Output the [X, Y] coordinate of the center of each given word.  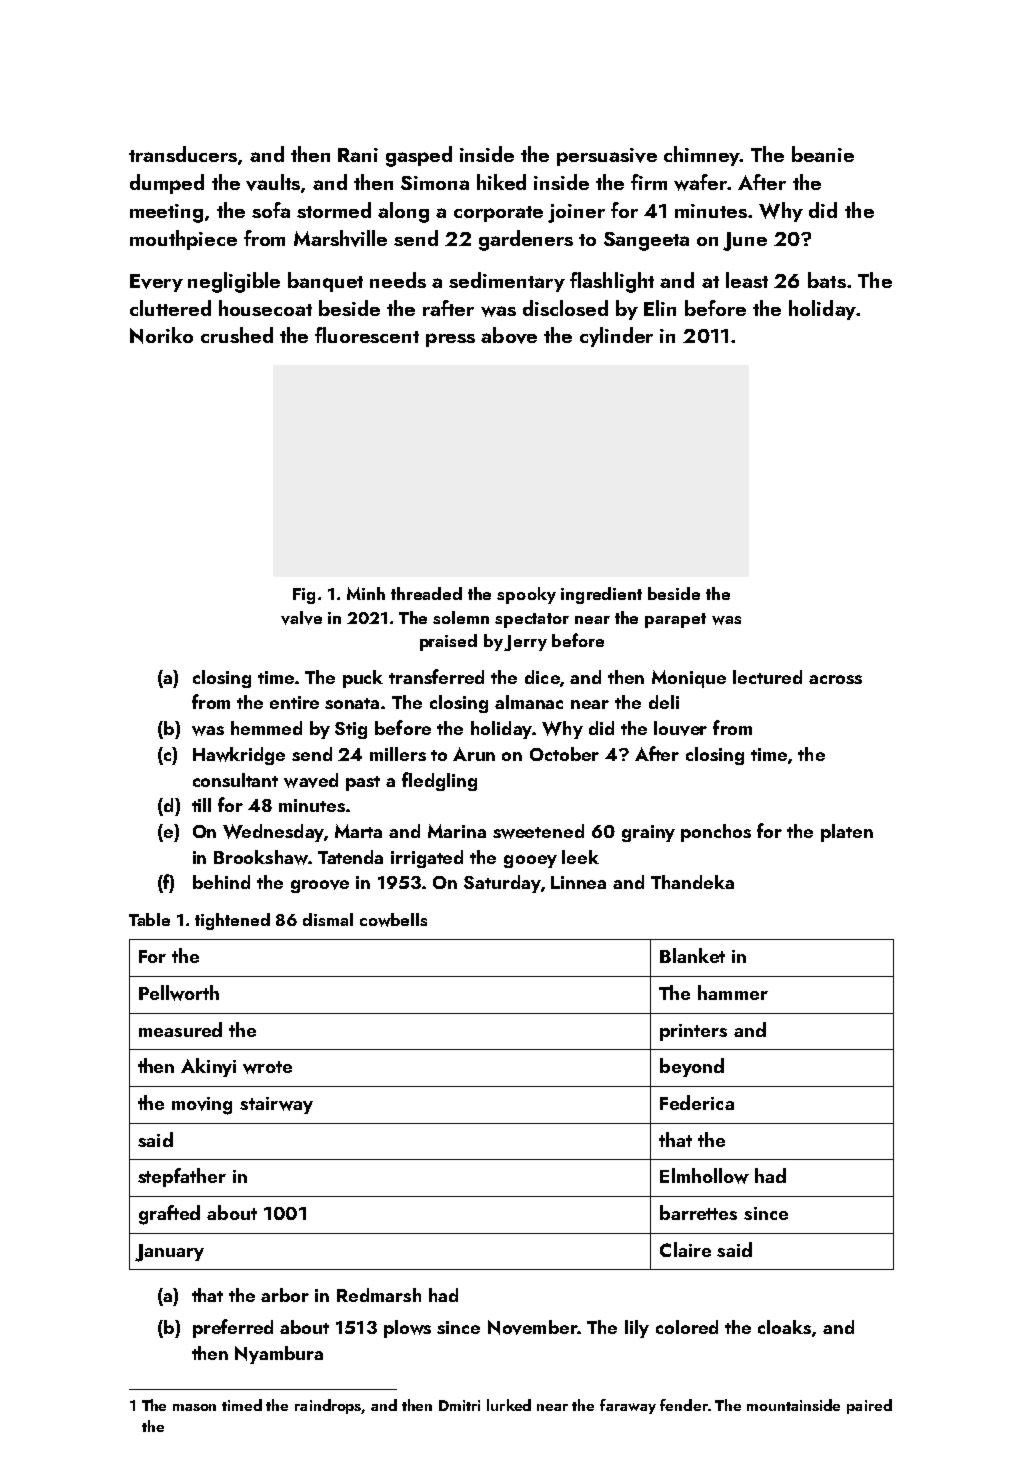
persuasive [607, 157]
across [835, 679]
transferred [436, 676]
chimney [702, 156]
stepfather [182, 1177]
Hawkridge [239, 756]
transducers [183, 154]
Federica [697, 1102]
